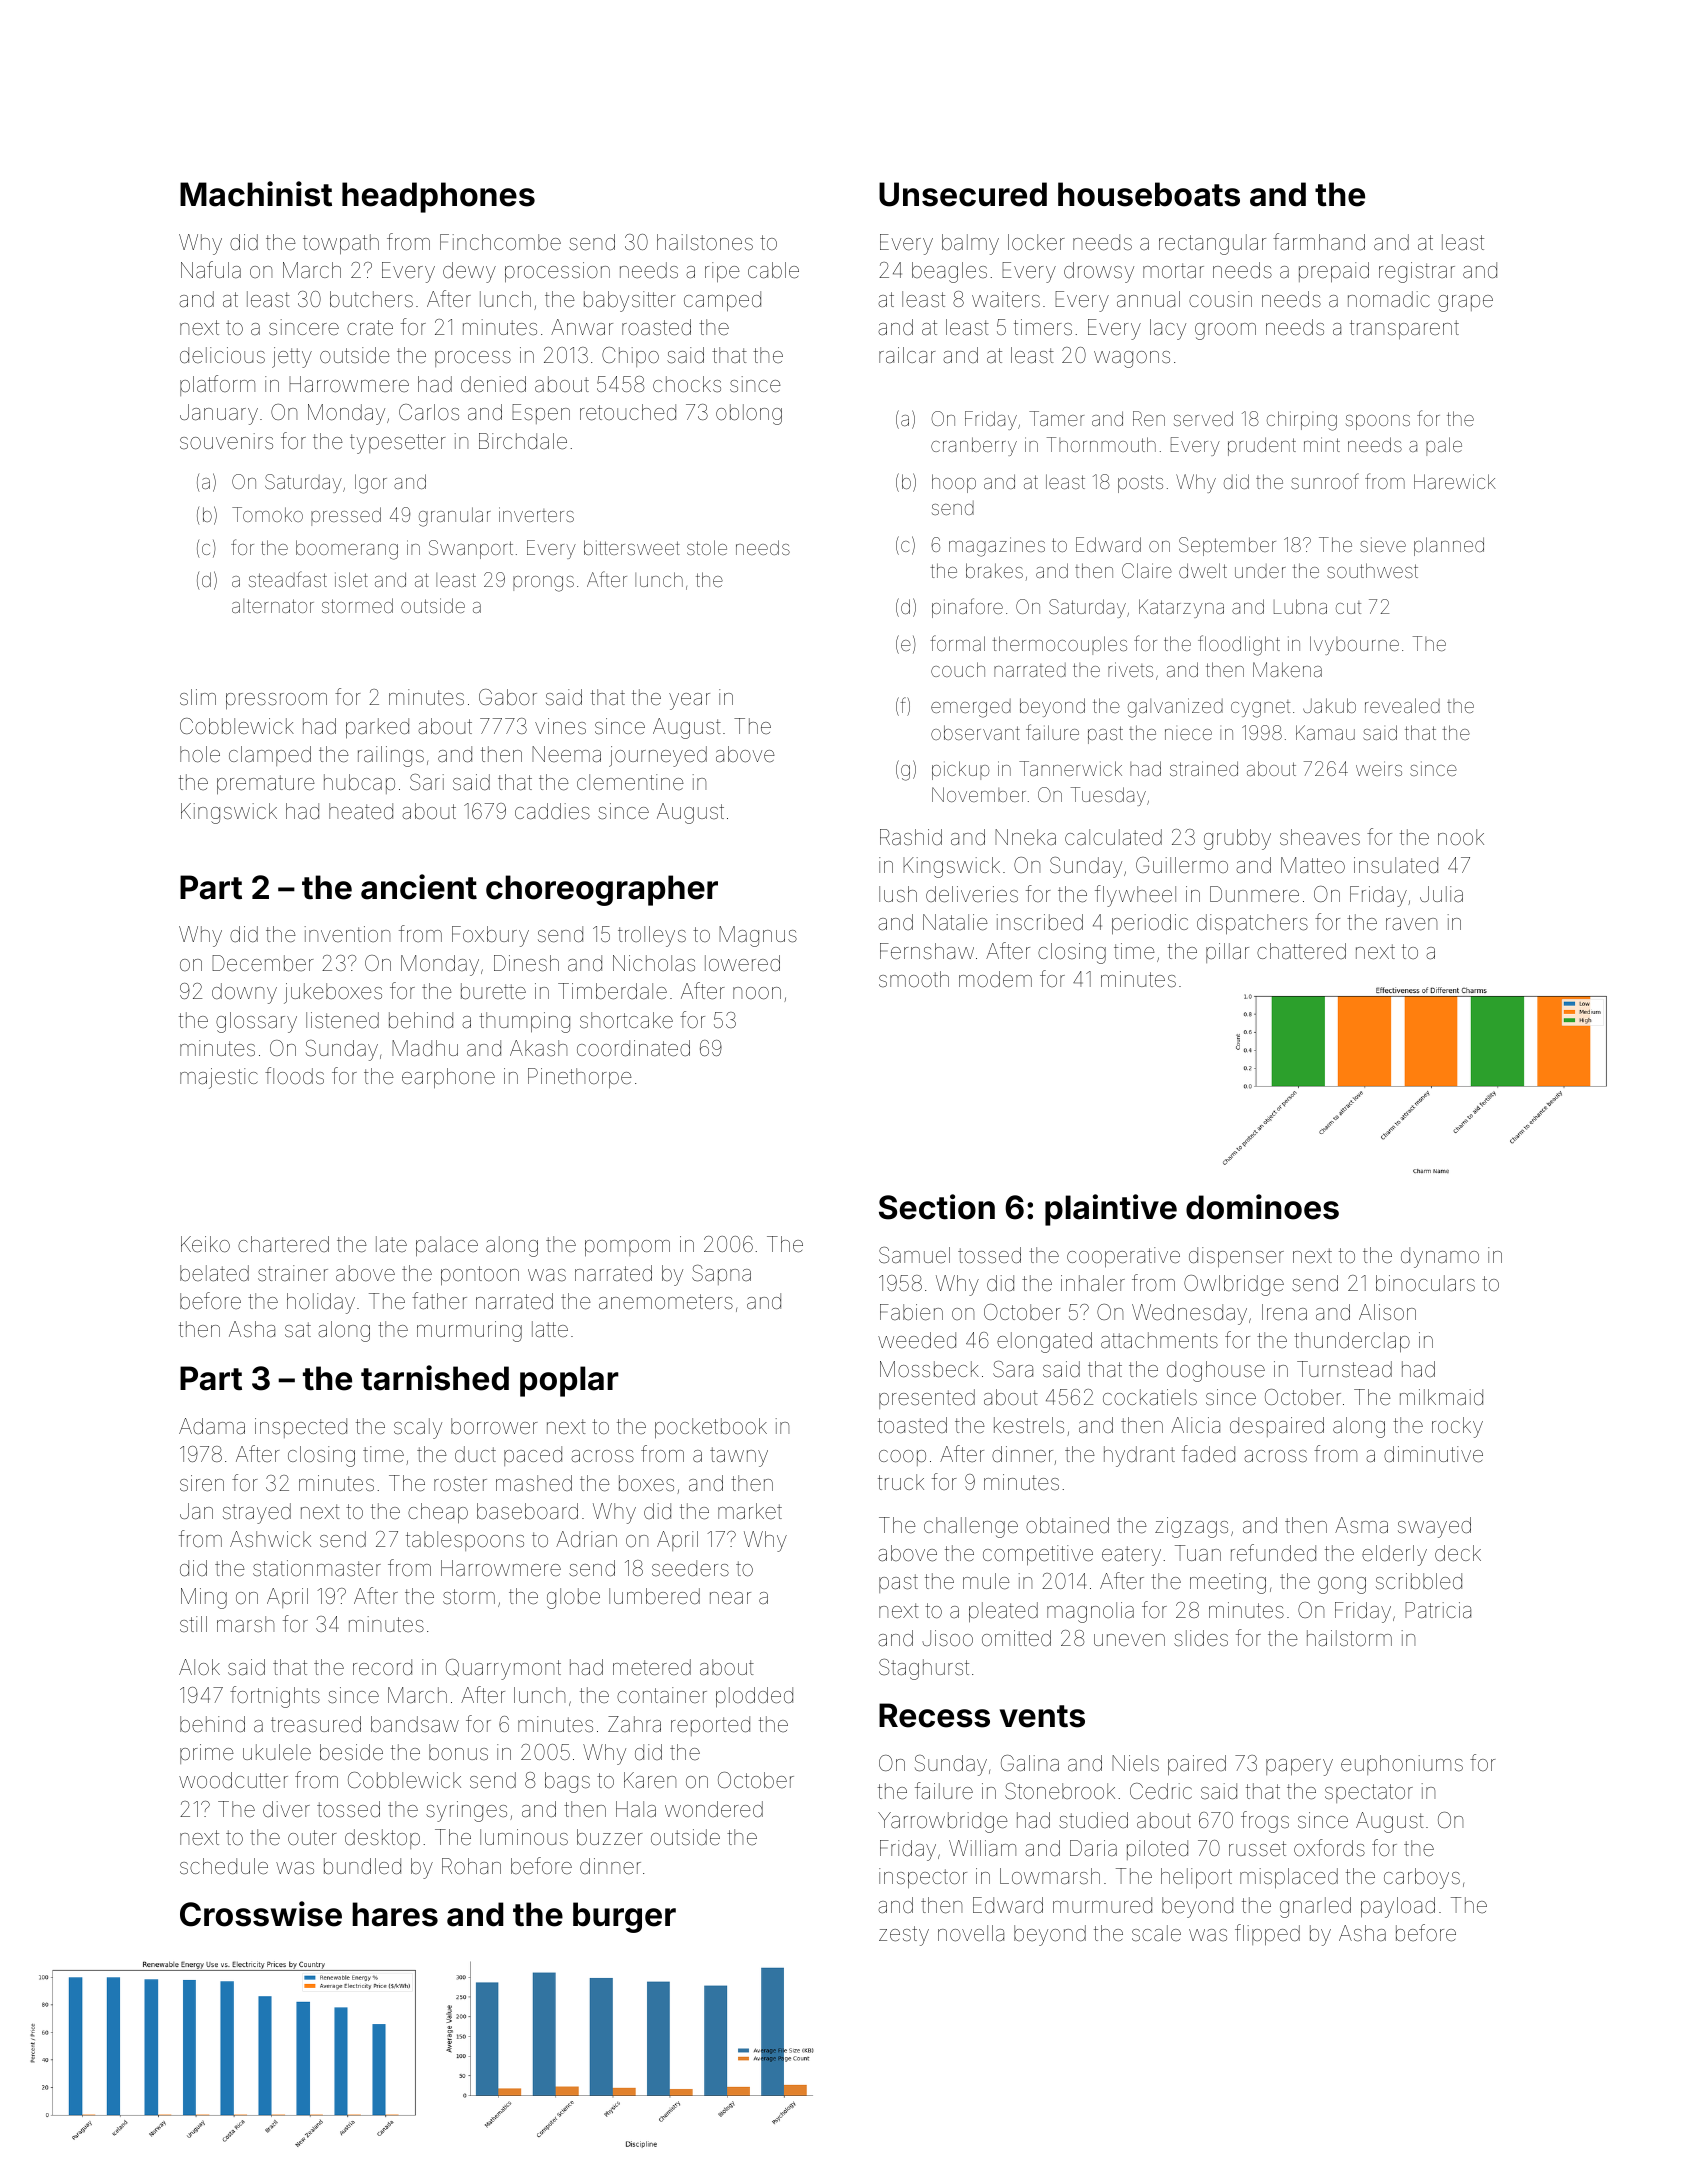 The image size is (1683, 2178). What do you see at coordinates (707, 547) in the document?
I see `stole` at bounding box center [707, 547].
